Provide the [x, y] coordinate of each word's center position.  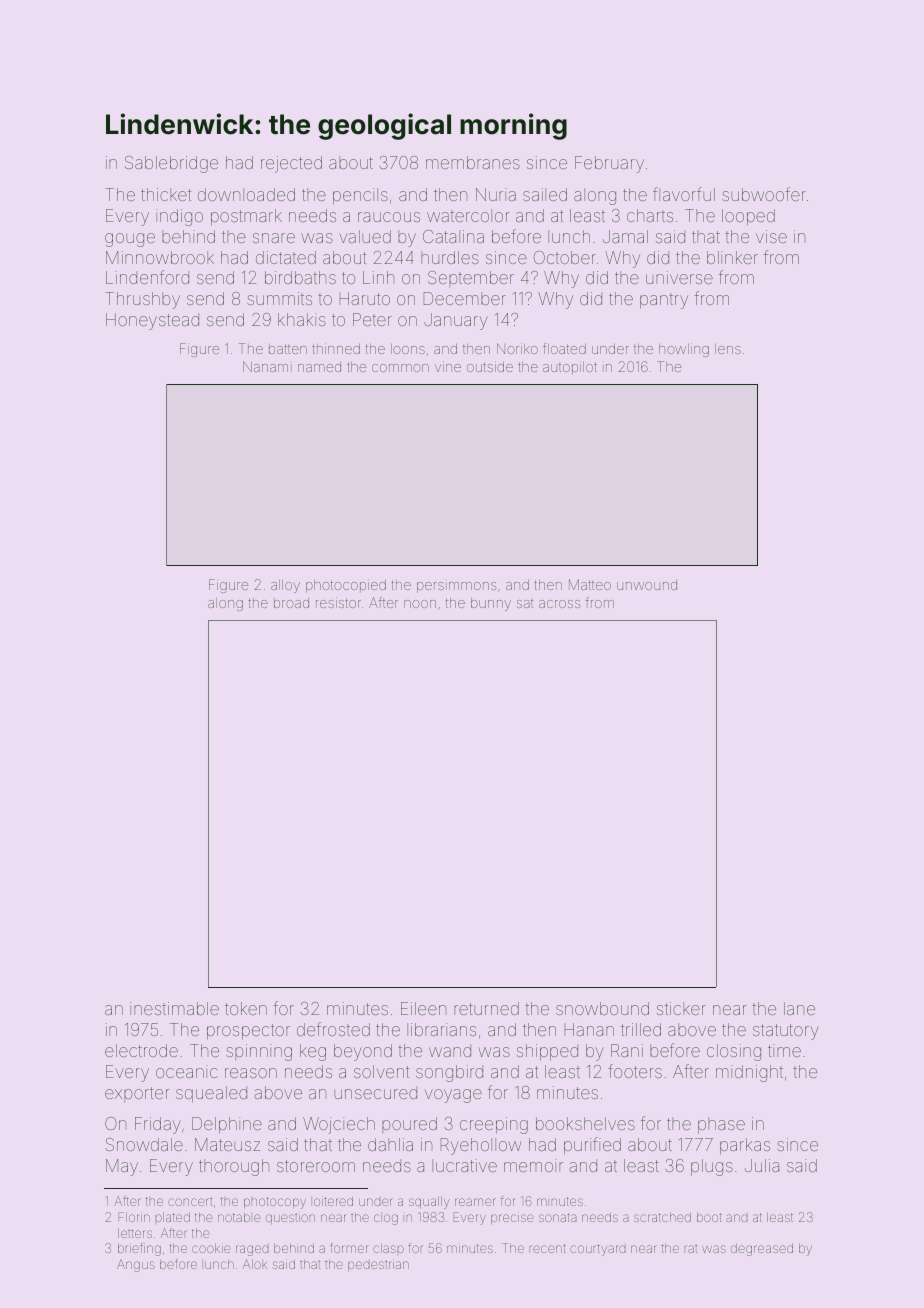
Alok [255, 1264]
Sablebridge [171, 164]
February [609, 164]
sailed [545, 194]
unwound [647, 585]
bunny [491, 604]
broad [291, 603]
